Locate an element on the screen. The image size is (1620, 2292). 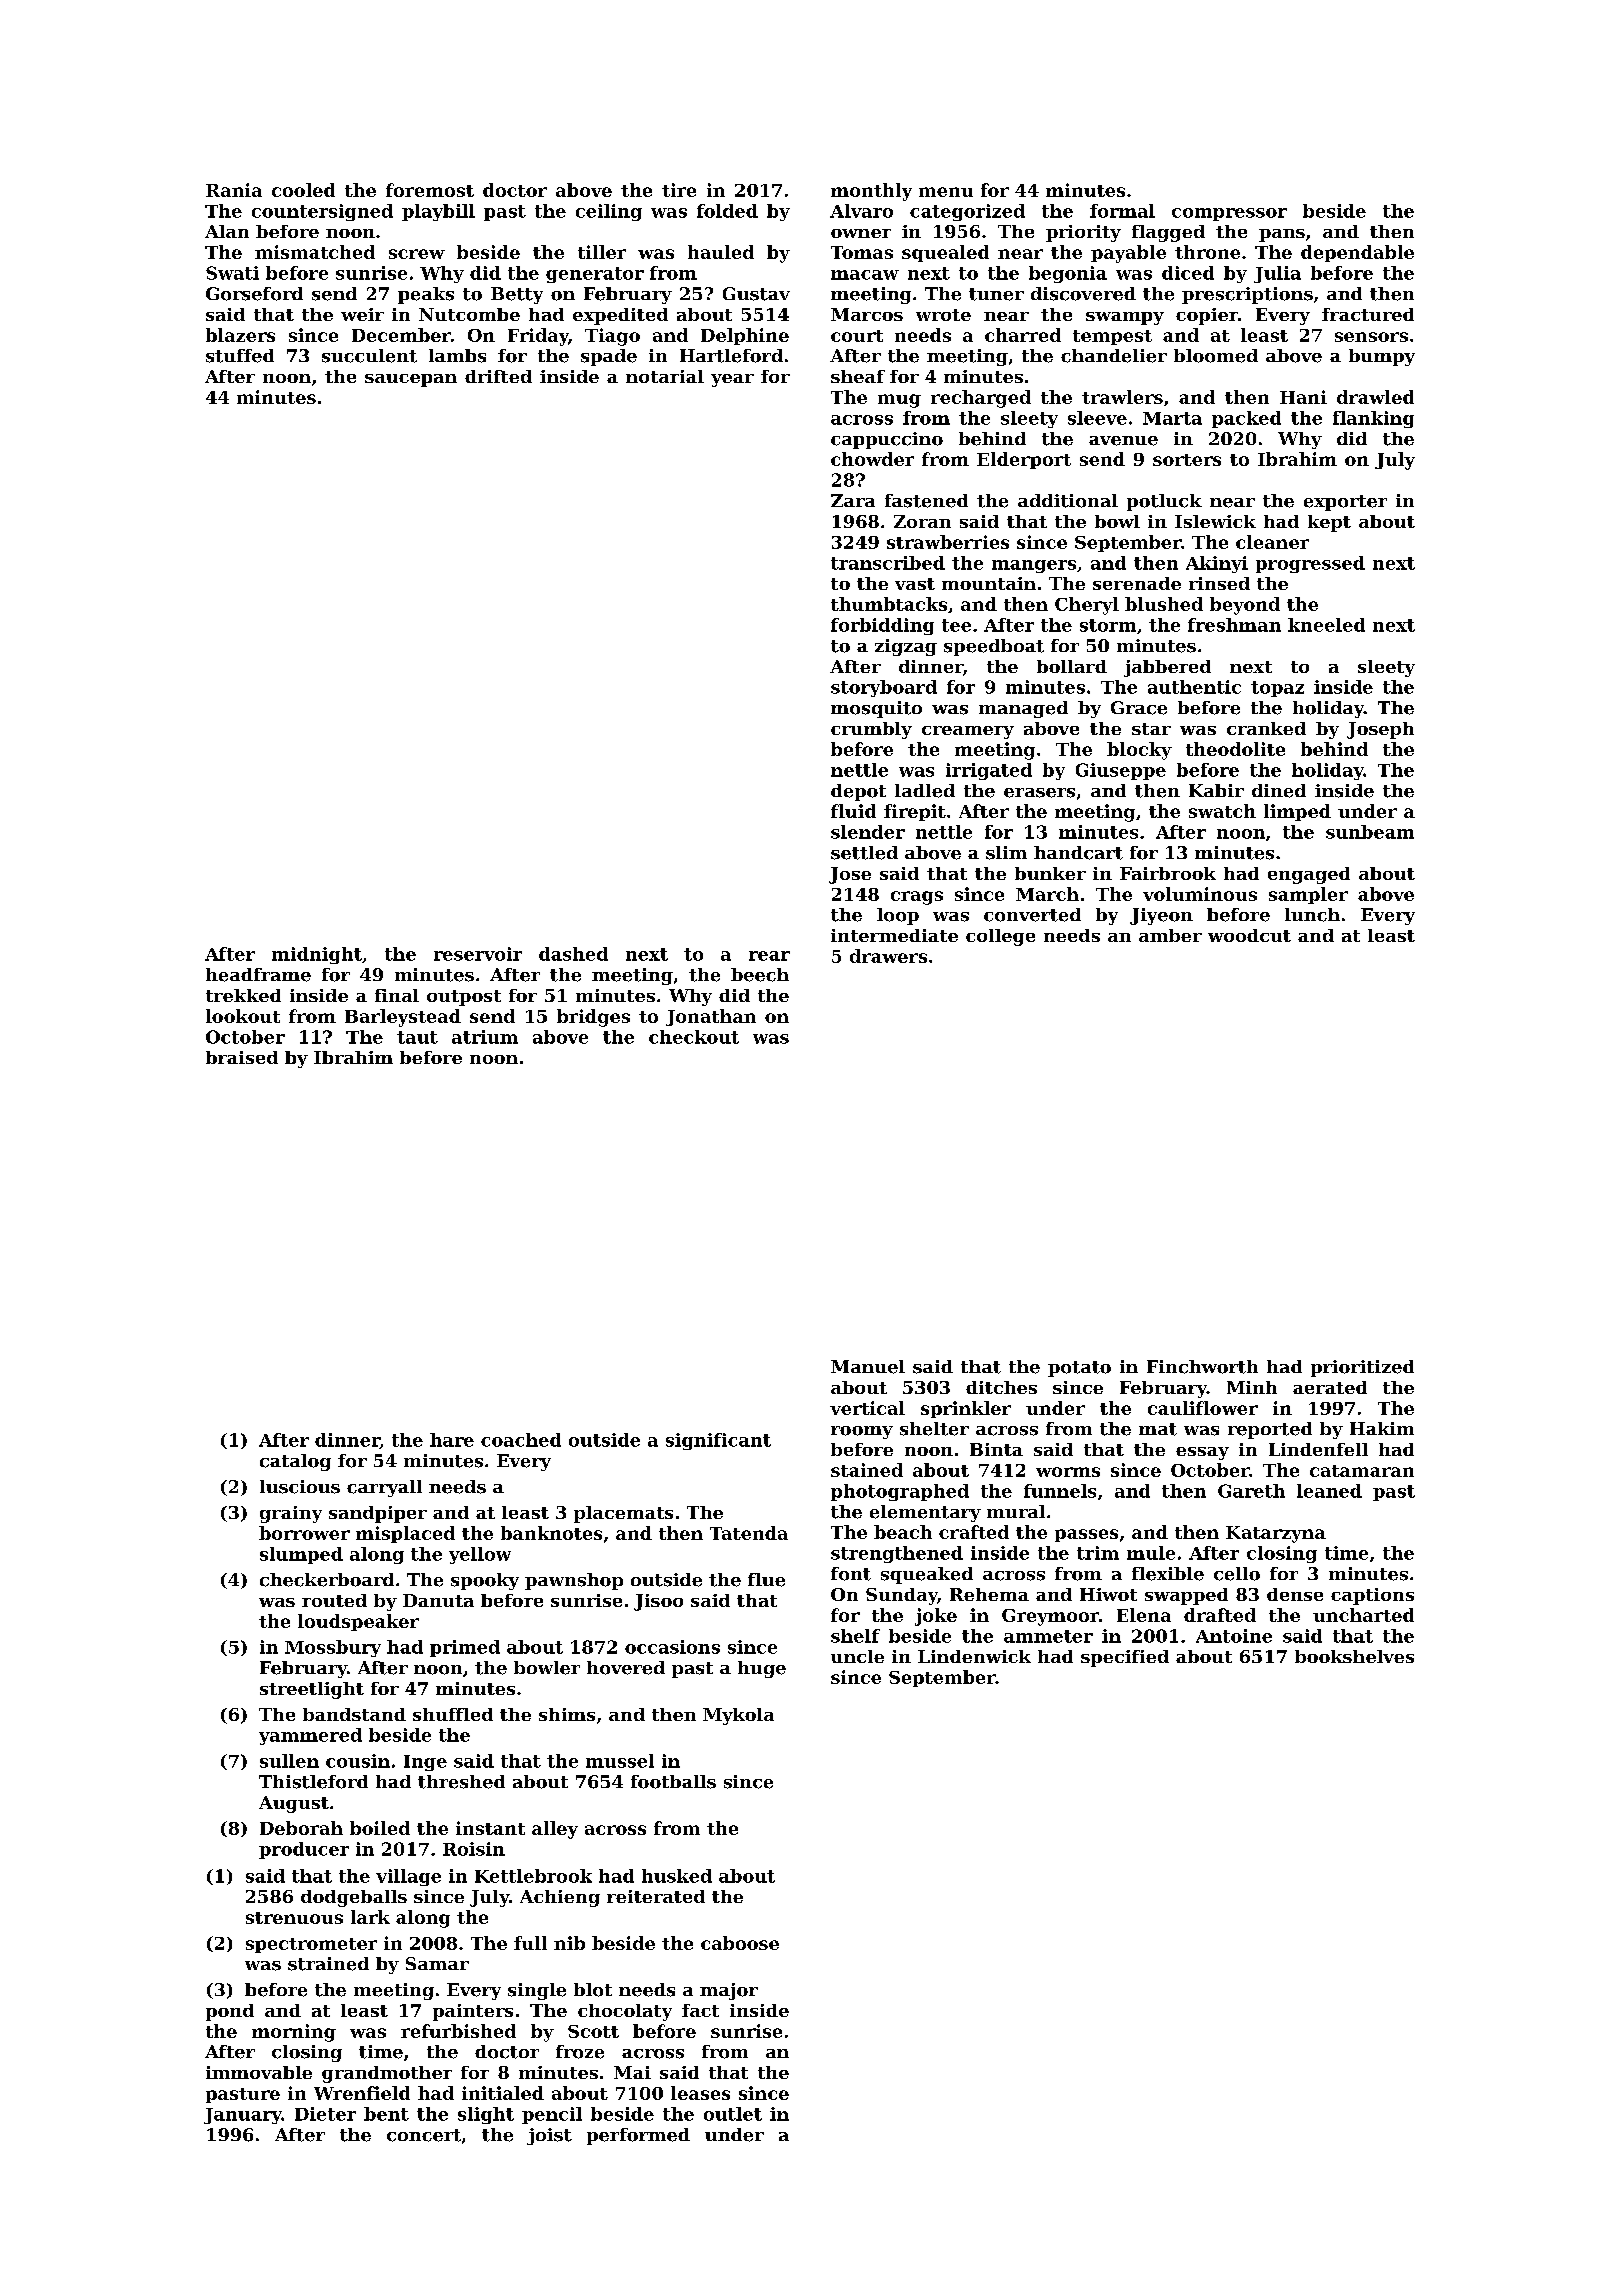
reservoir is located at coordinates (478, 954).
